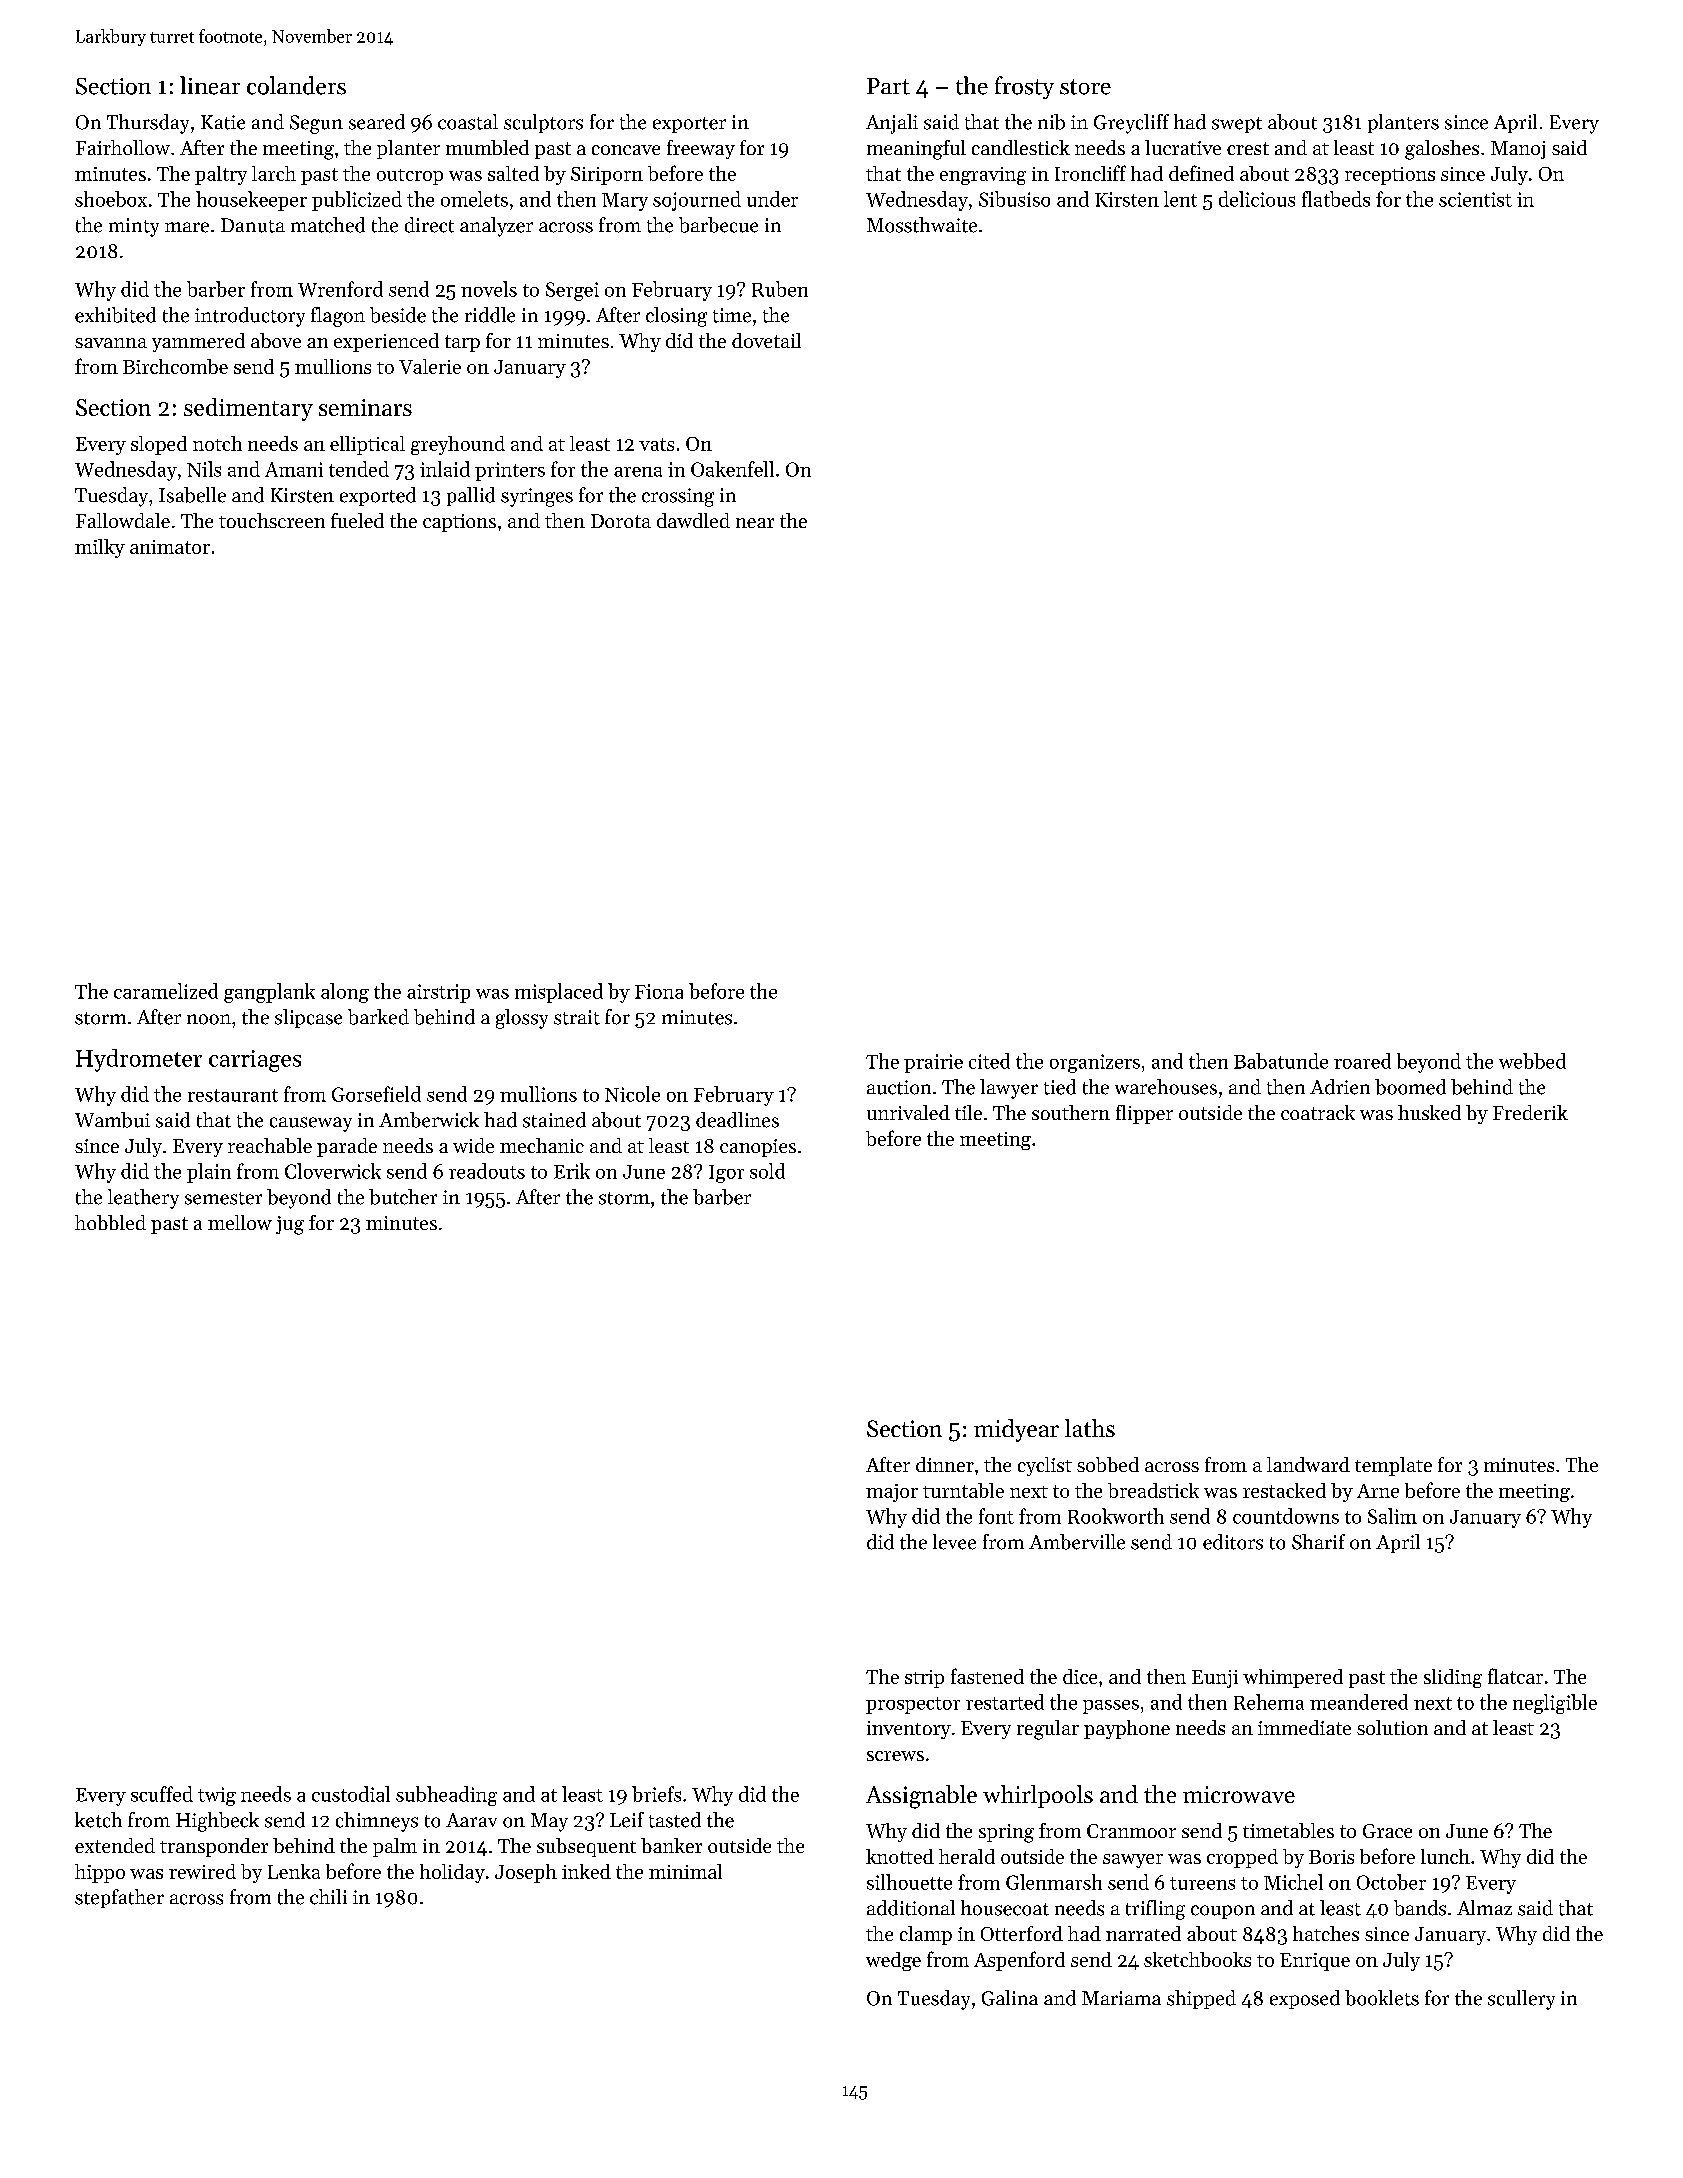  Describe the element at coordinates (119, 1898) in the image. I see `stepfather` at that location.
